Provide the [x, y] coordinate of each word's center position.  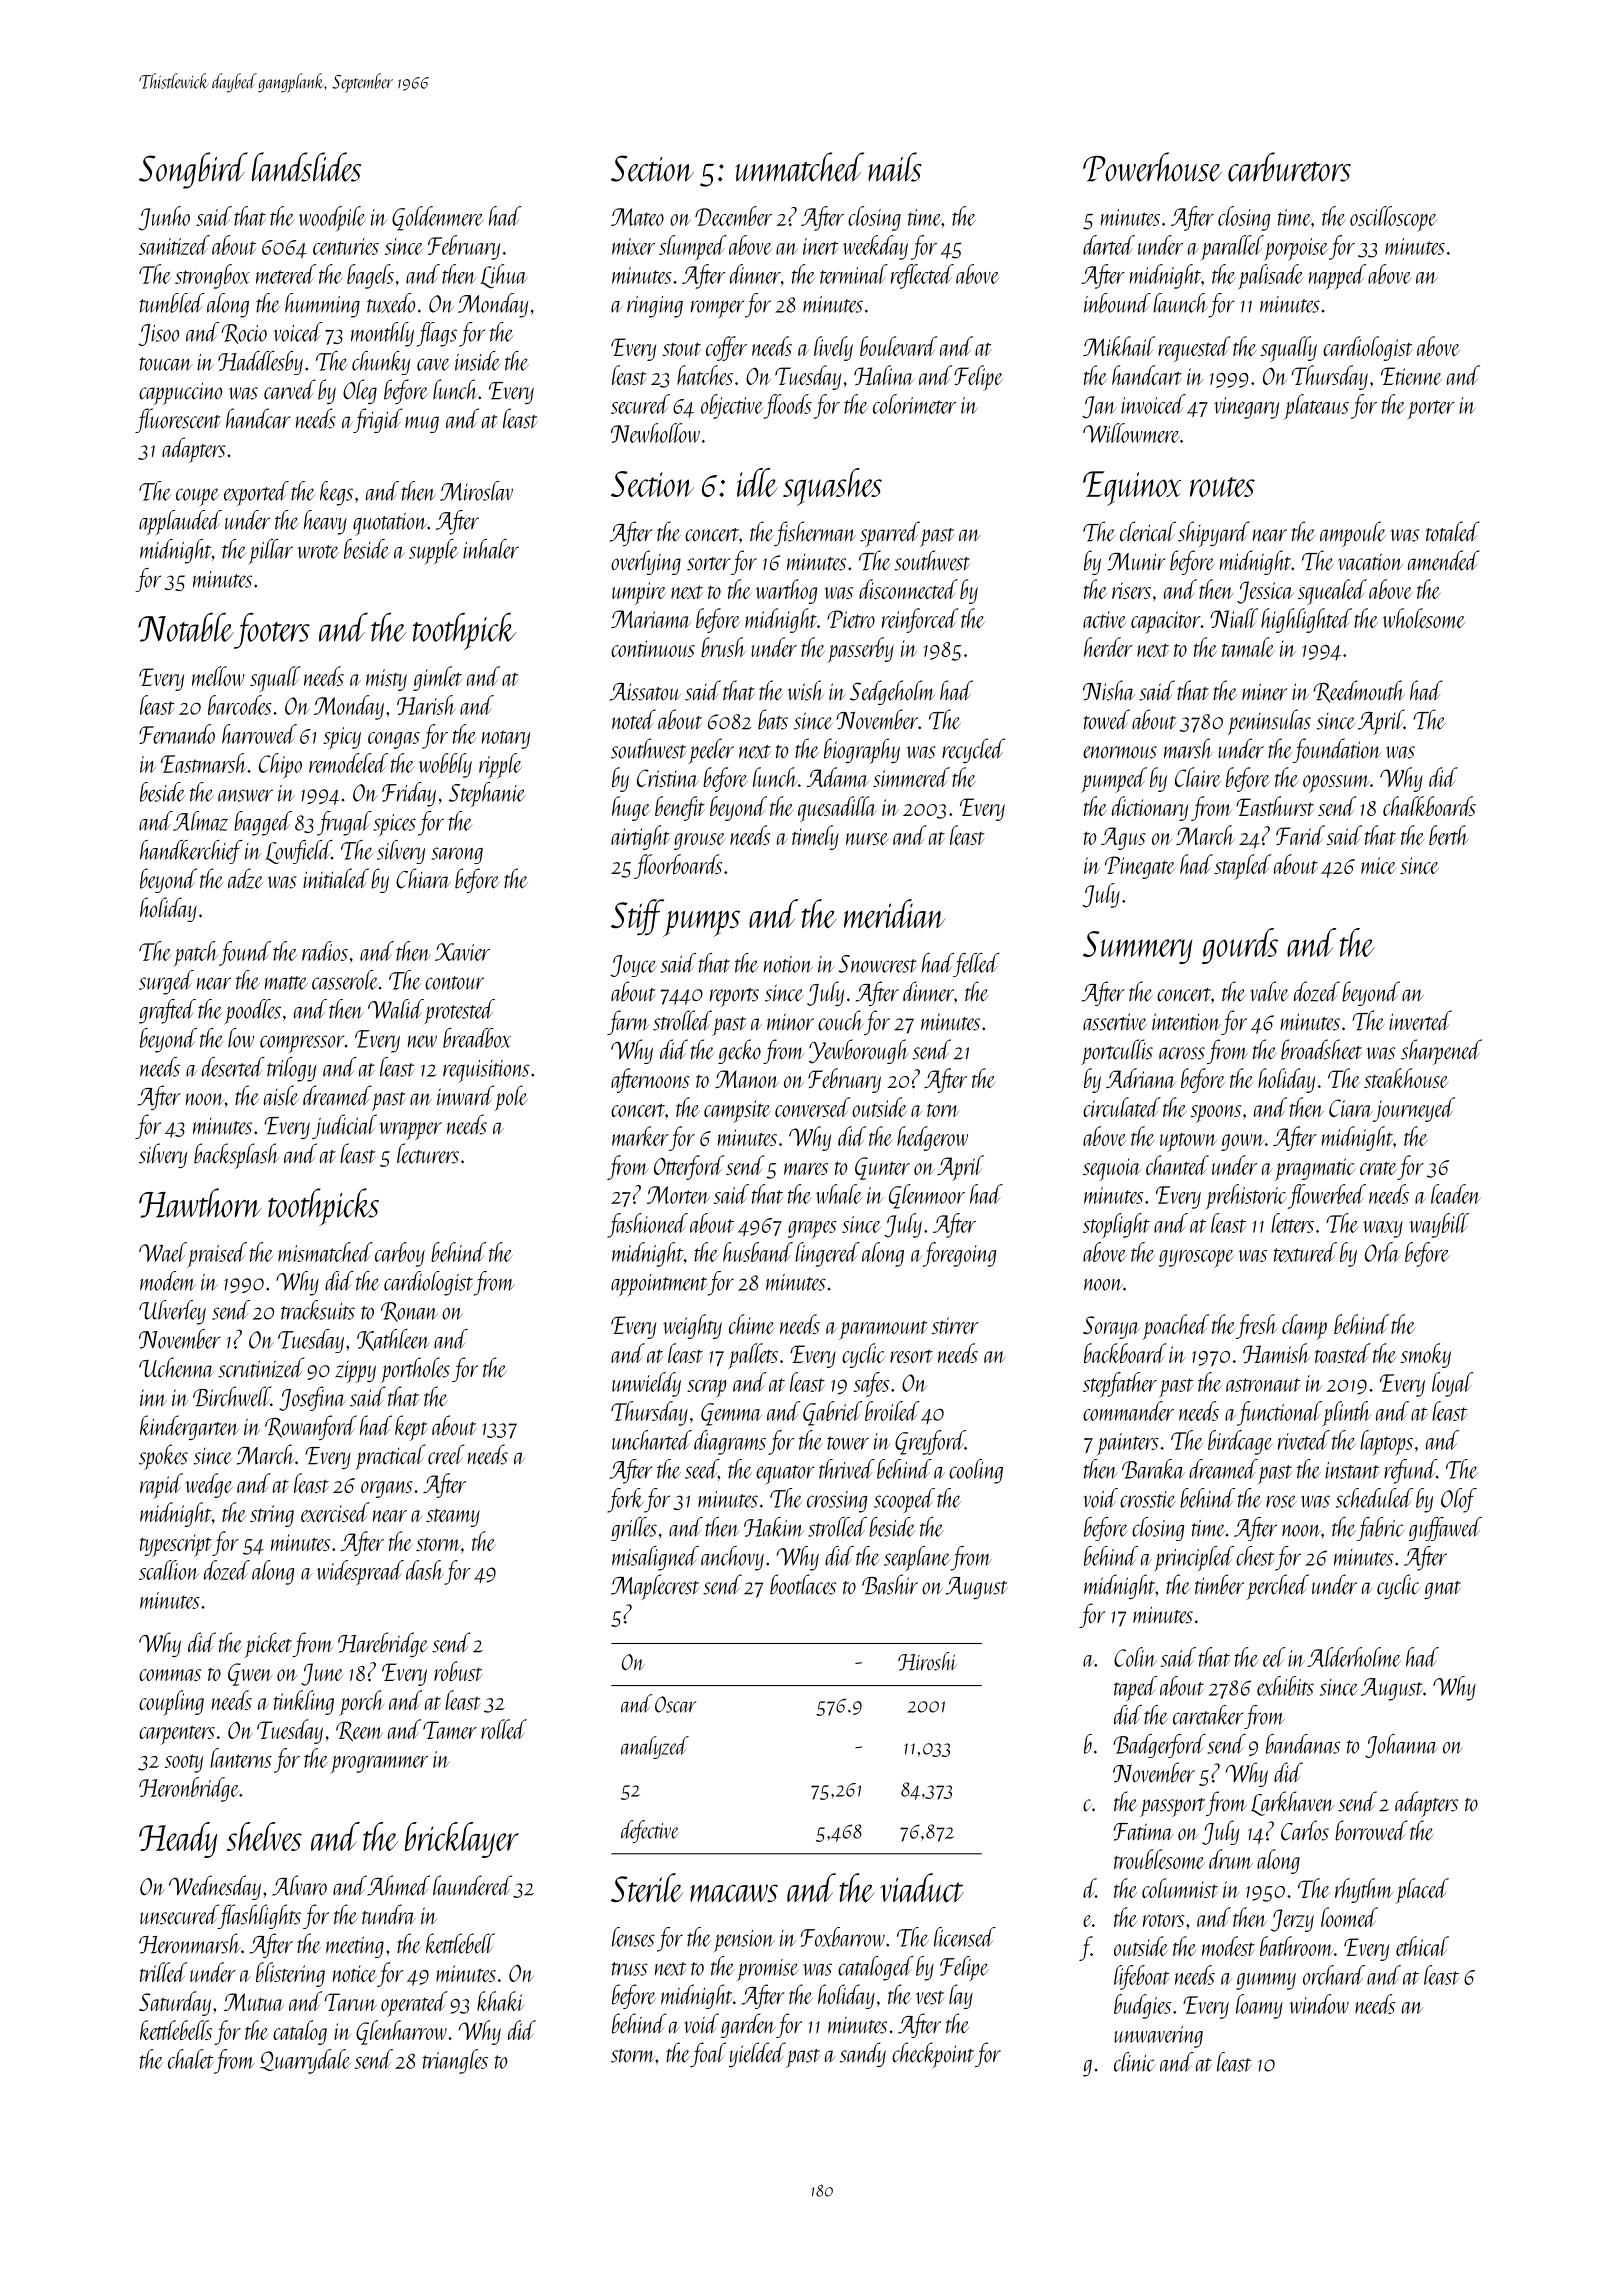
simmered [911, 777]
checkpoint [933, 2055]
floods [788, 406]
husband [758, 1252]
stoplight [1116, 1226]
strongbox [212, 276]
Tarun [350, 2002]
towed [1107, 719]
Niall [1234, 618]
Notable [186, 627]
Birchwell [232, 1396]
